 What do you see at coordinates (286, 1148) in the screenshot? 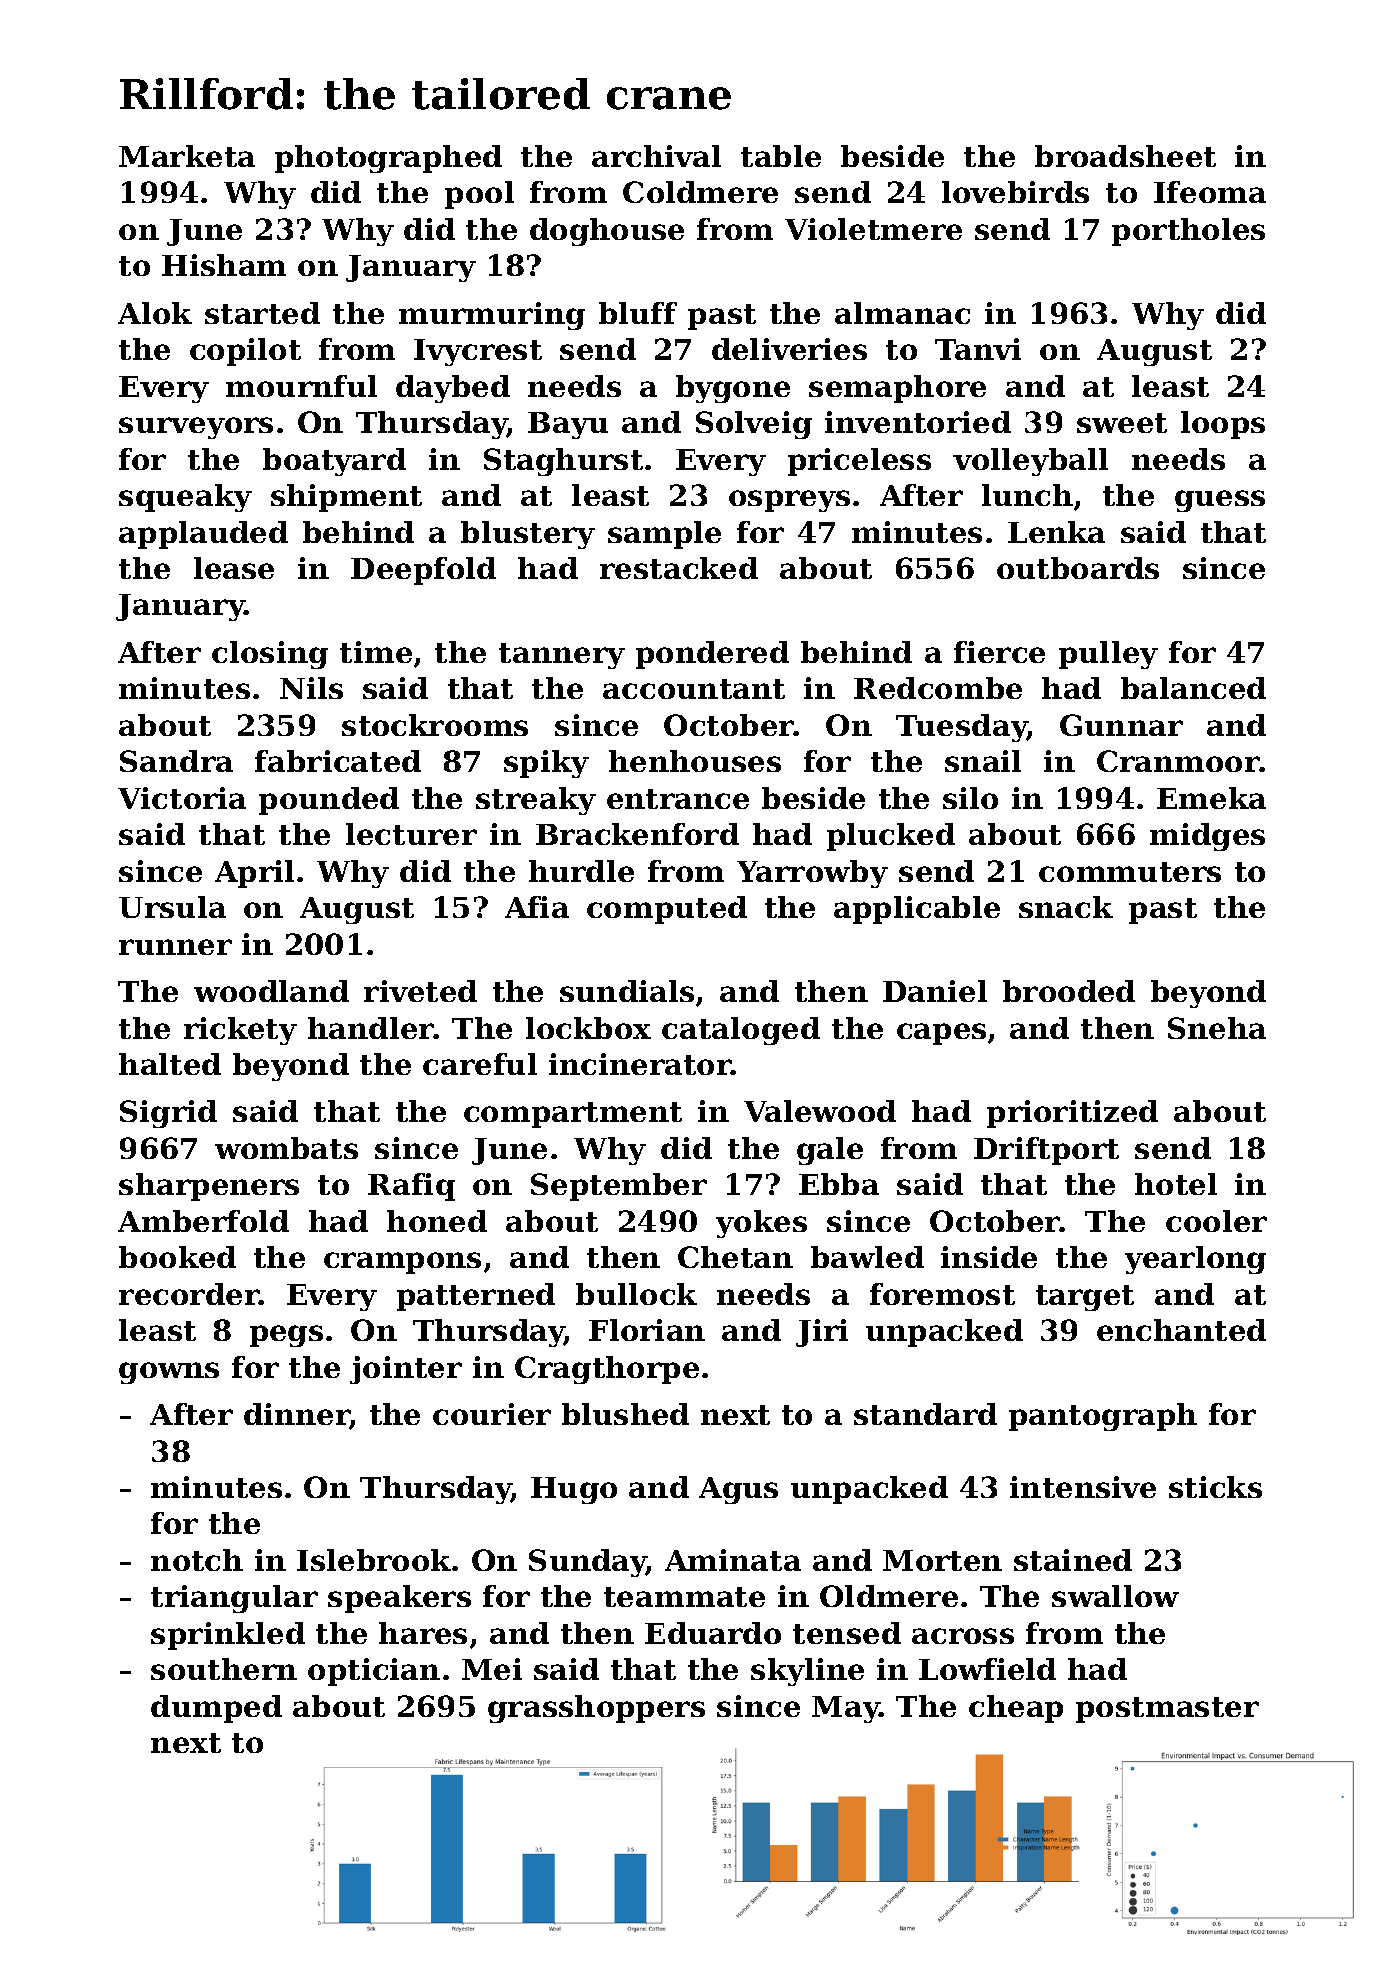
I see `wombats` at bounding box center [286, 1148].
